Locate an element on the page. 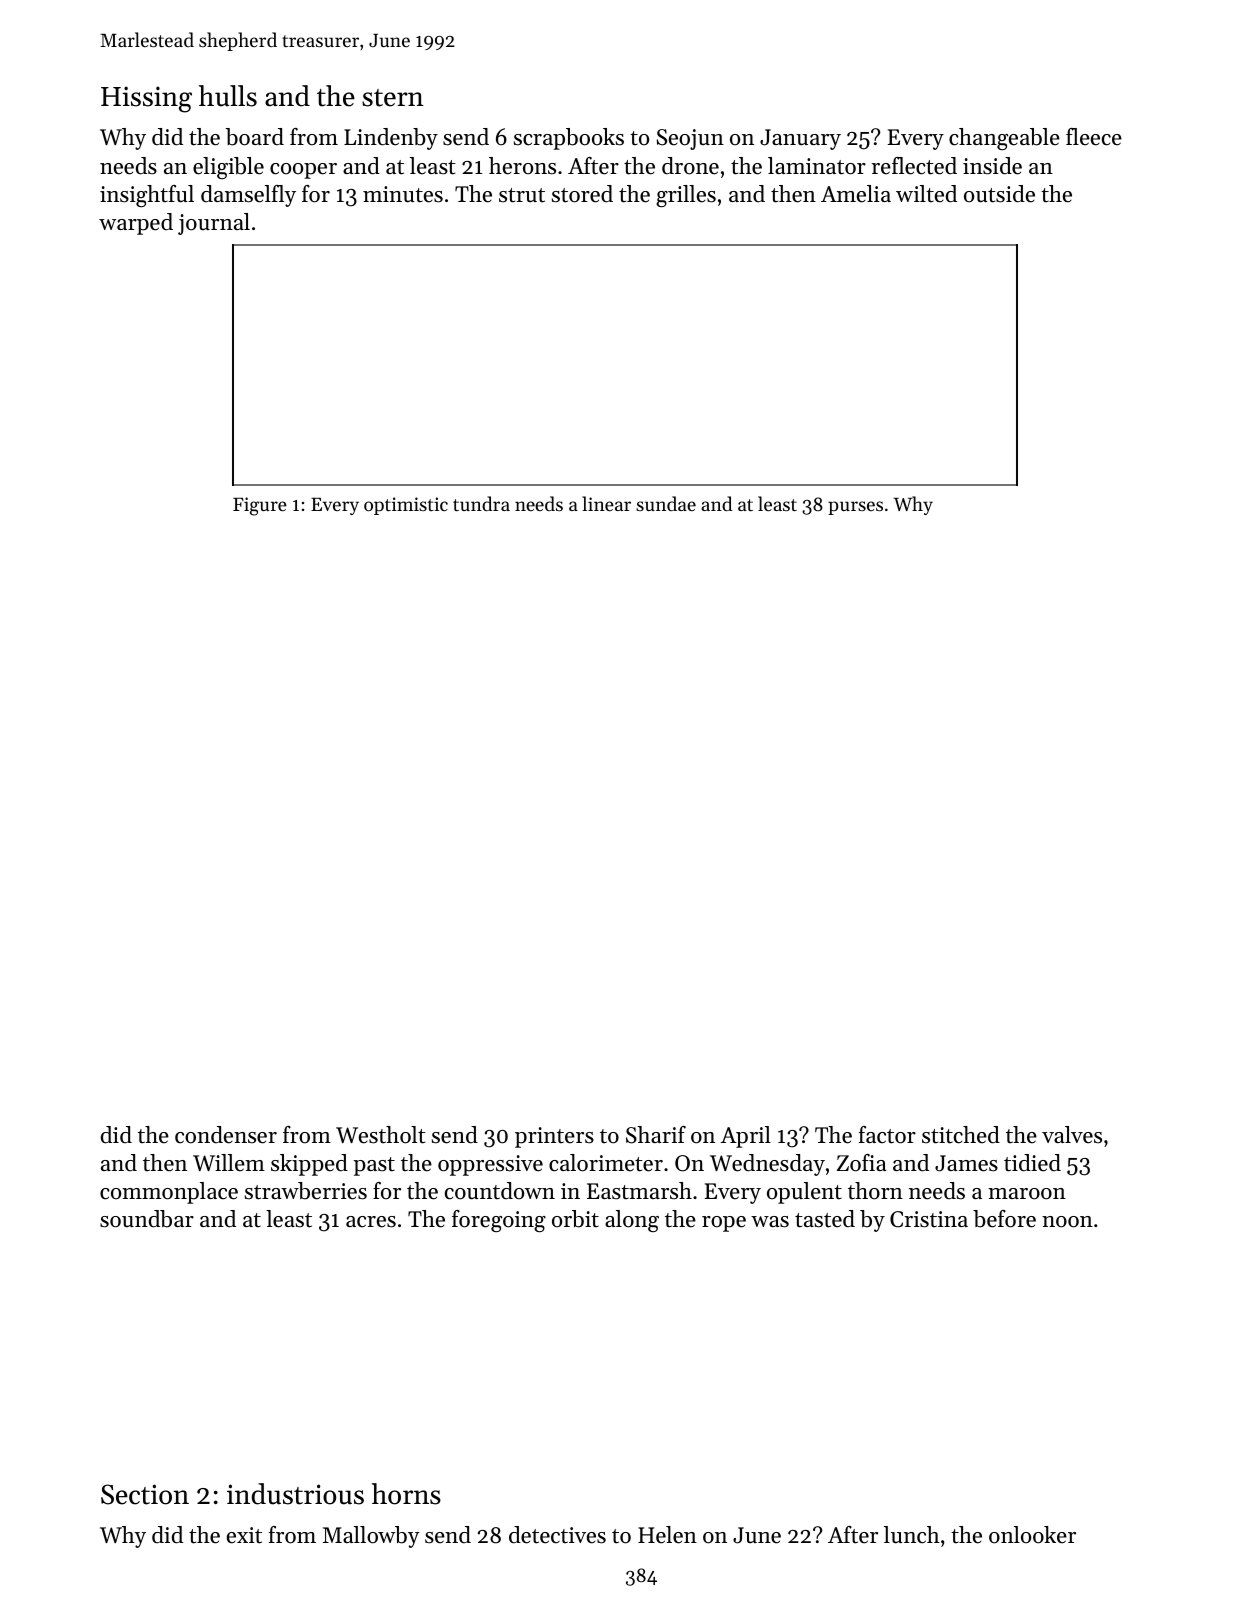  January is located at coordinates (800, 139).
